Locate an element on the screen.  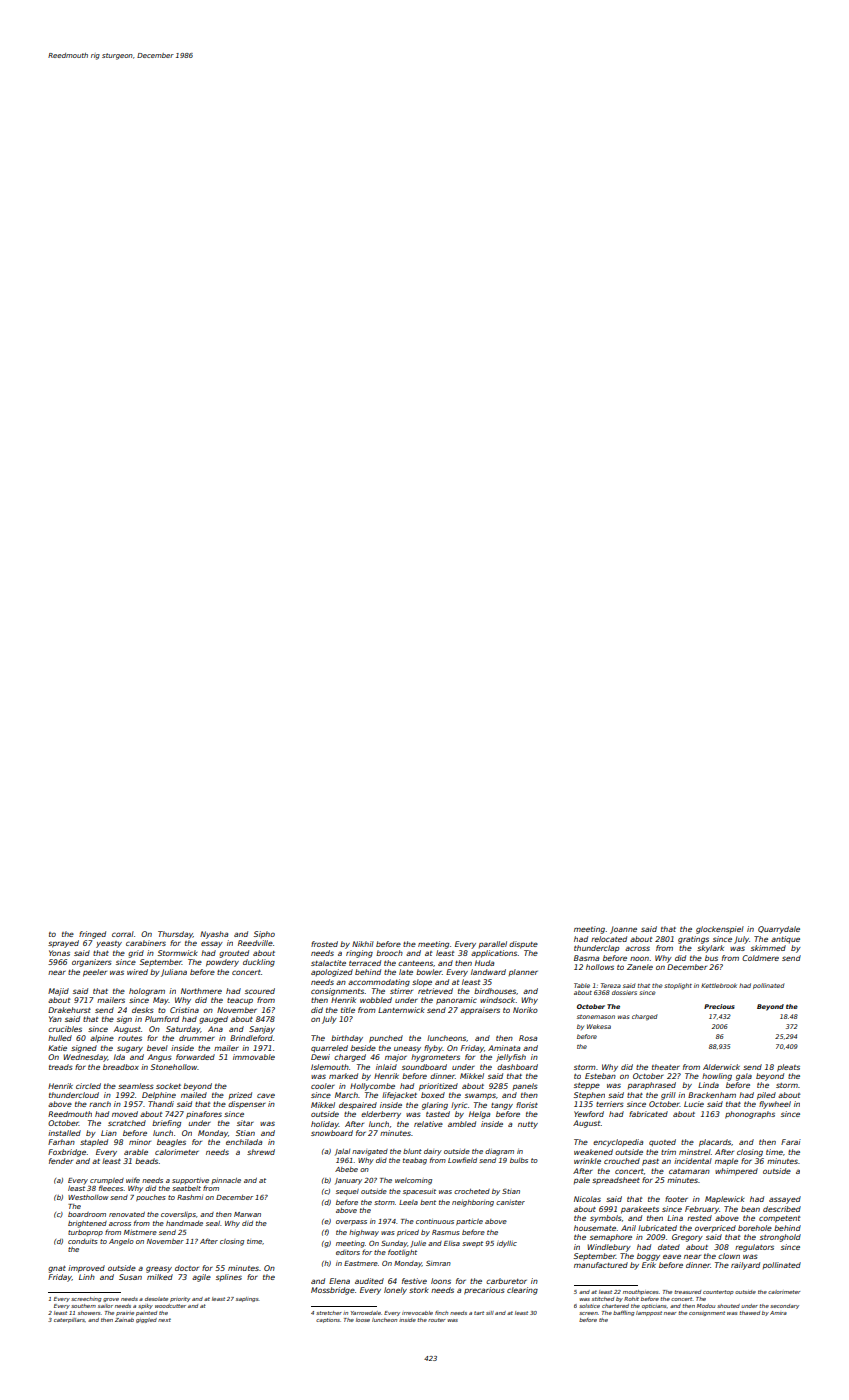
corral is located at coordinates (123, 934).
